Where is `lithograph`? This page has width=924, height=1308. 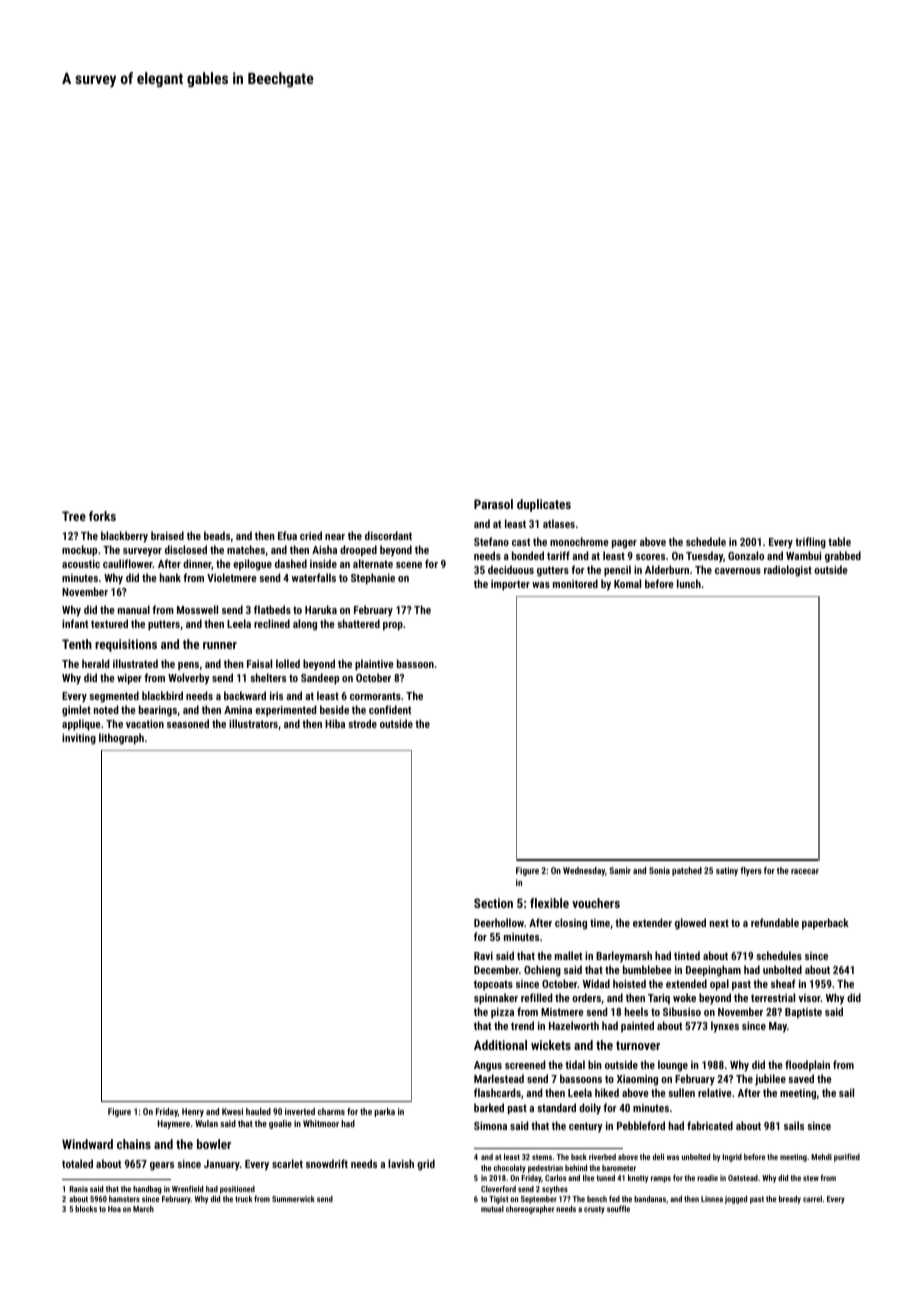 lithograph is located at coordinates (121, 739).
